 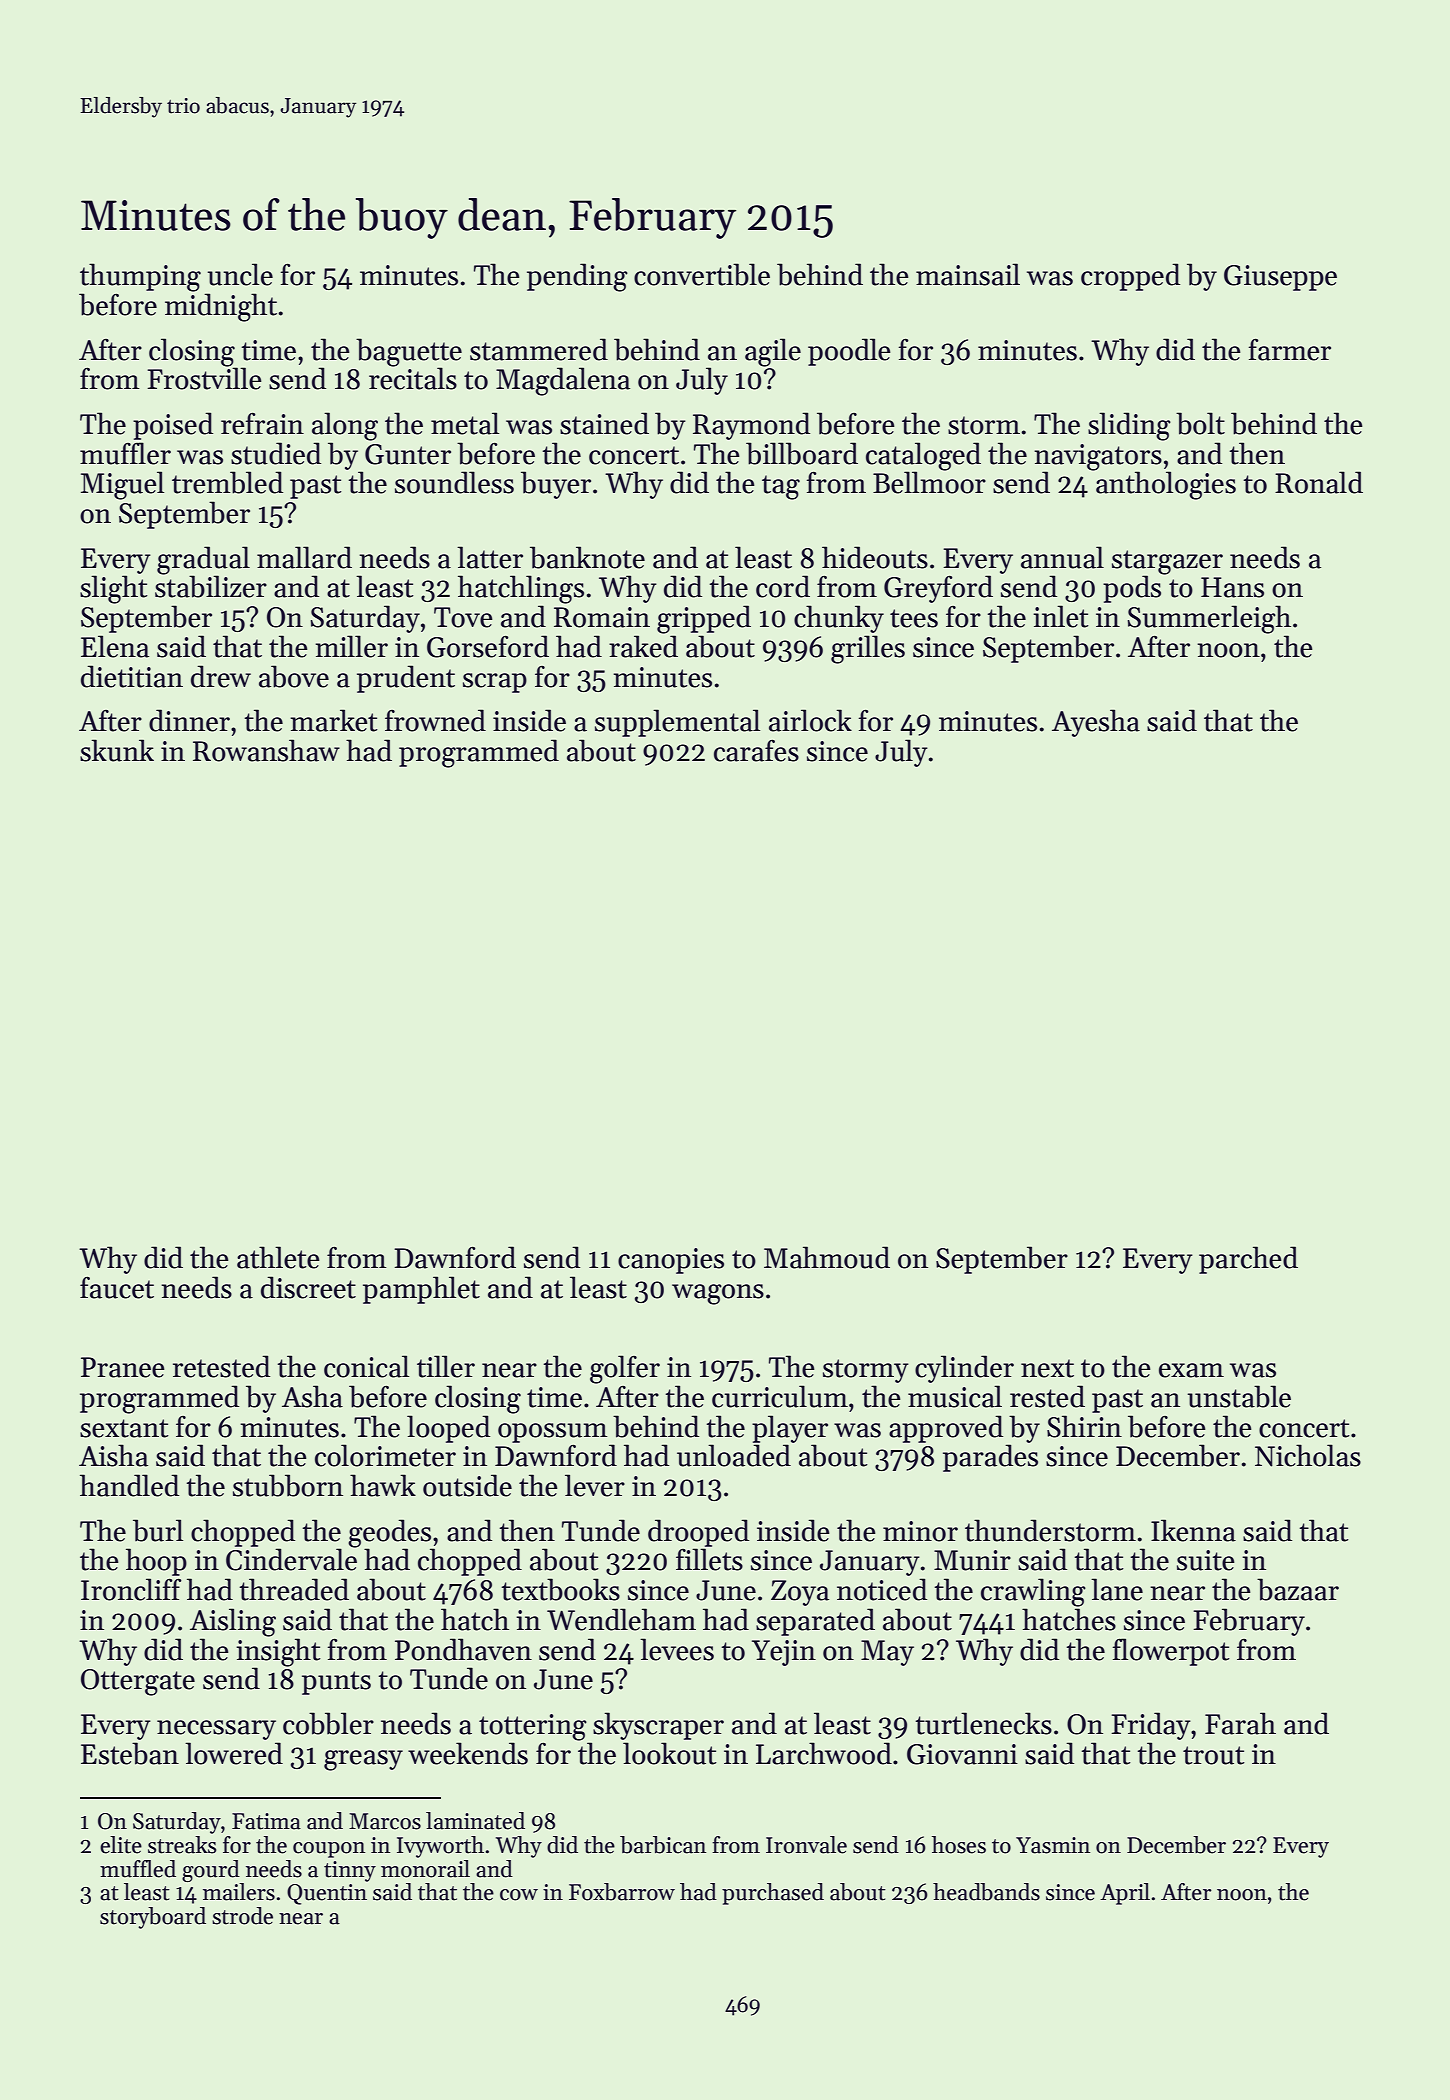 What do you see at coordinates (533, 1727) in the screenshot?
I see `tottering` at bounding box center [533, 1727].
